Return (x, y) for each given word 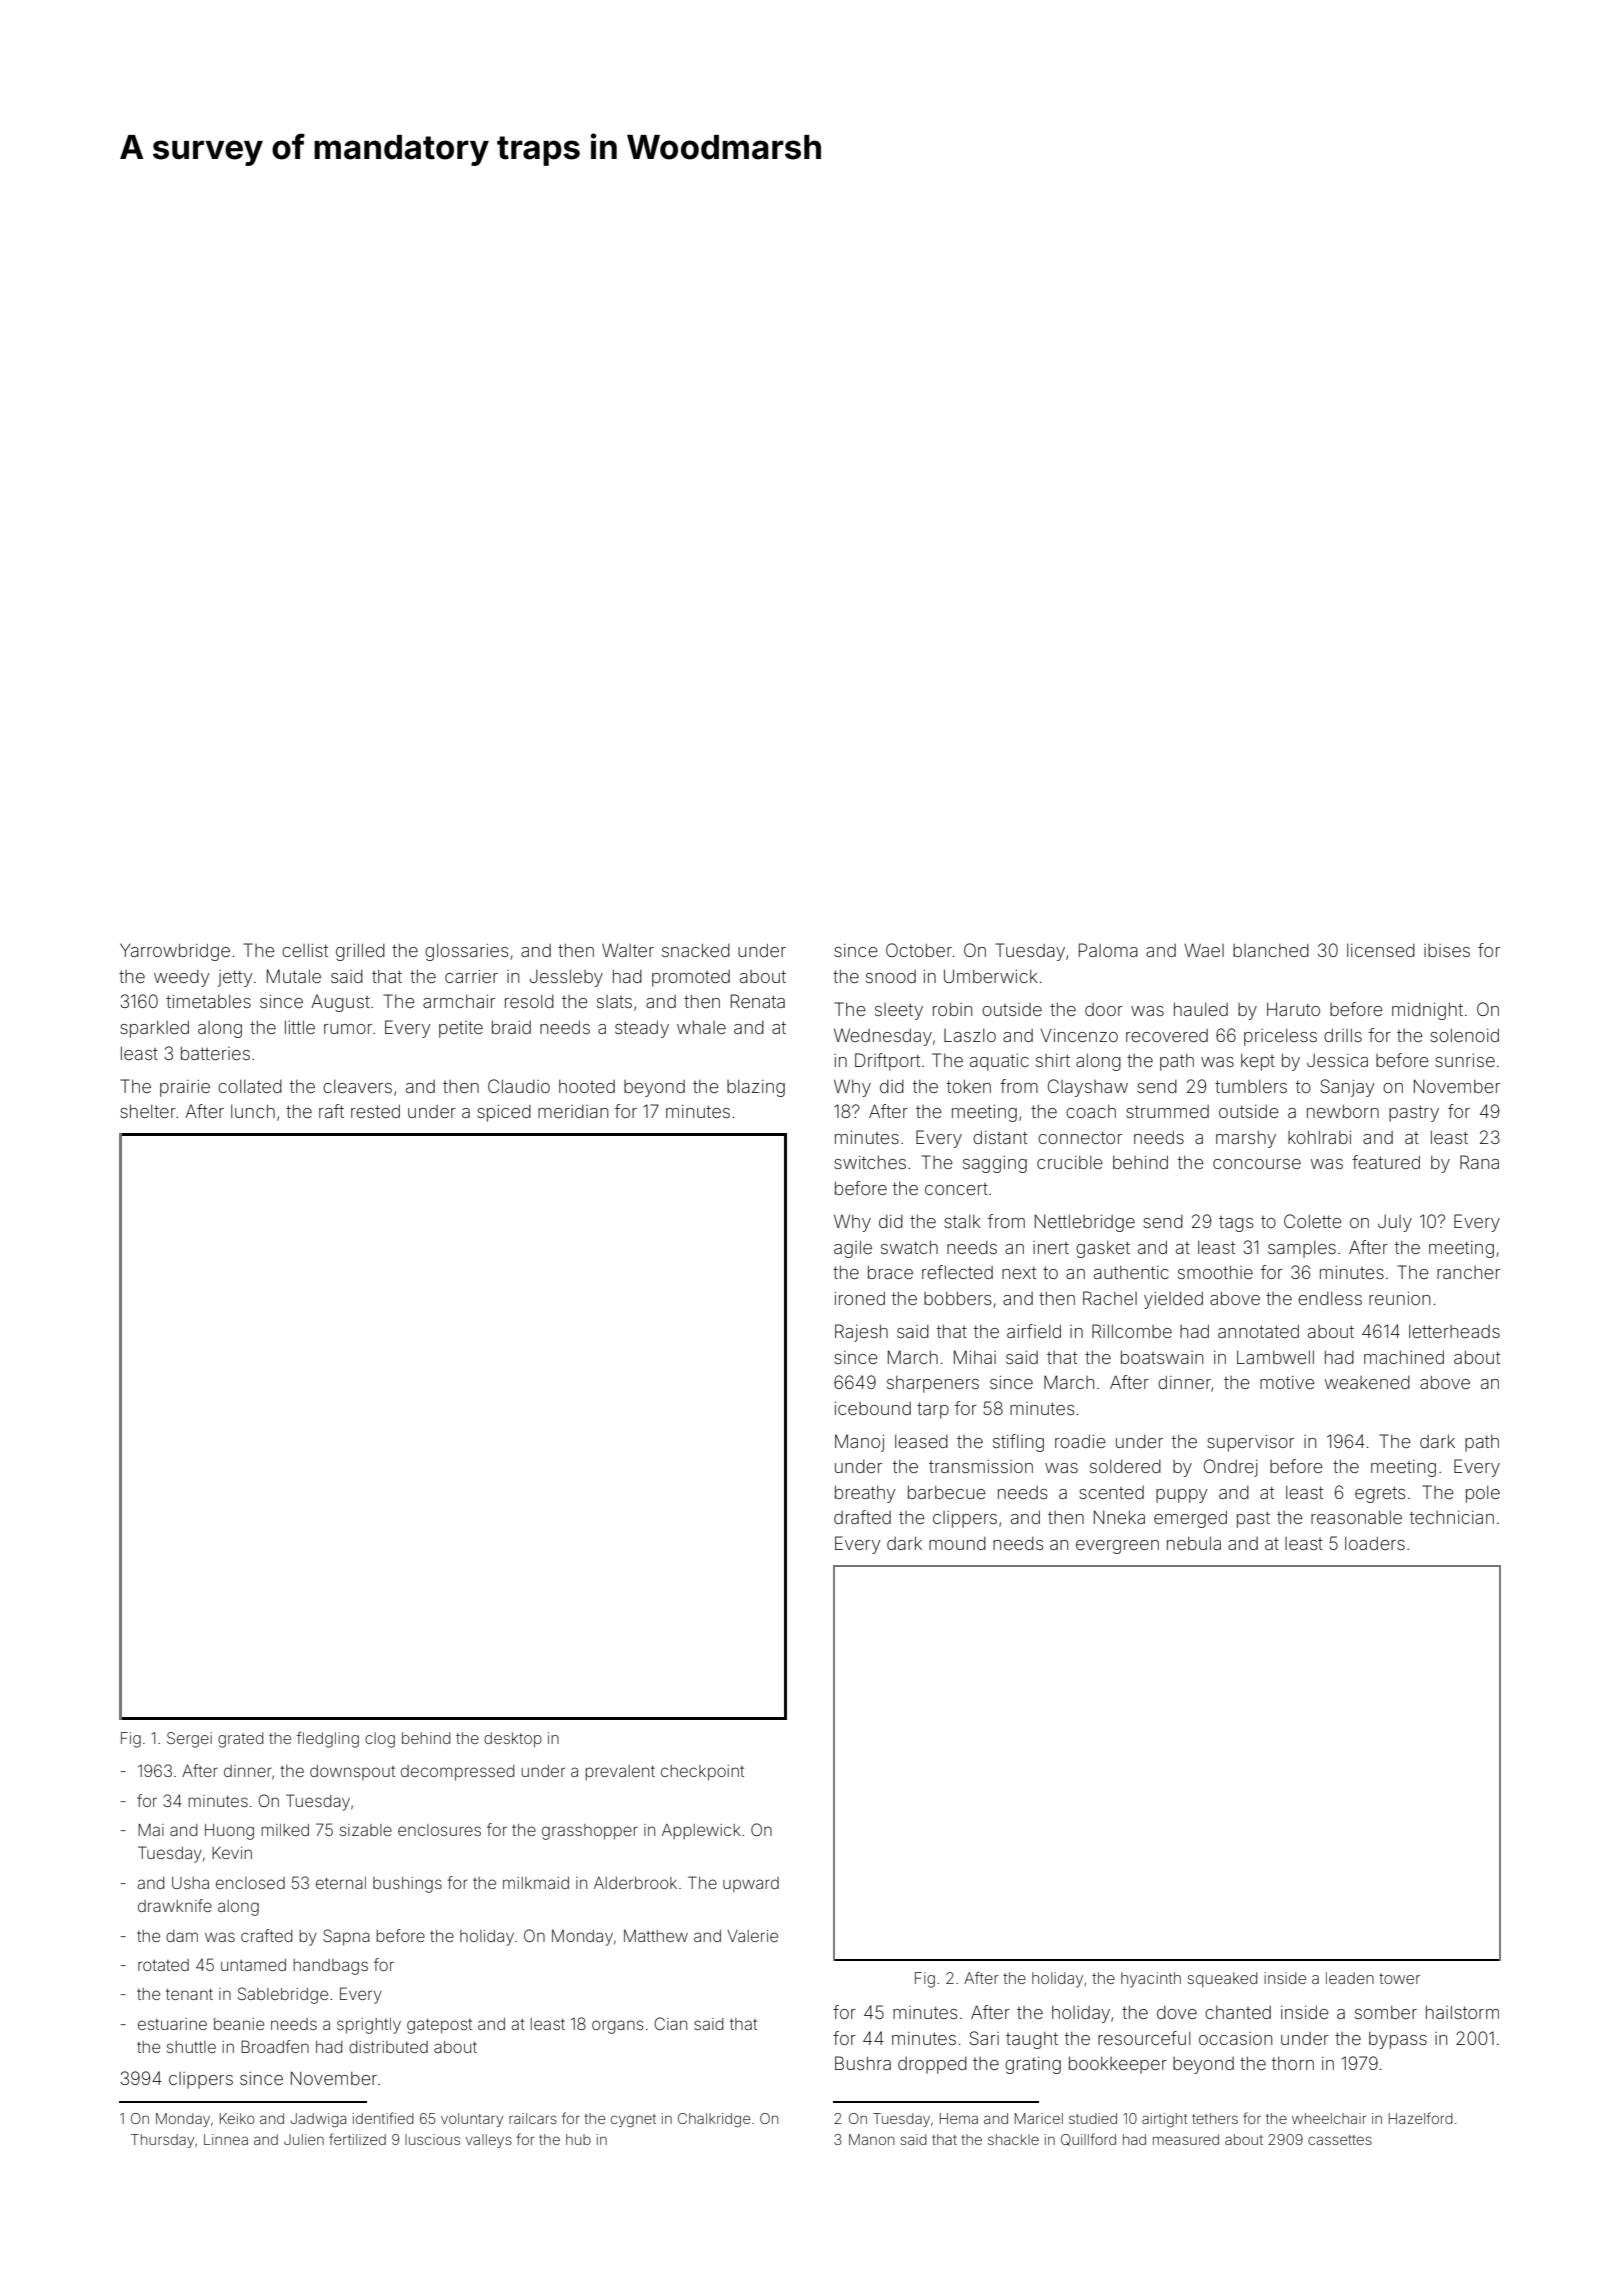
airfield (1034, 1331)
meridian (573, 1111)
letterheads (1454, 1331)
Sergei (189, 1740)
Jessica (1337, 1060)
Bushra (863, 2063)
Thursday (162, 2141)
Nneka (1119, 1517)
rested (375, 1111)
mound (957, 1543)
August (340, 1003)
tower (1399, 1978)
